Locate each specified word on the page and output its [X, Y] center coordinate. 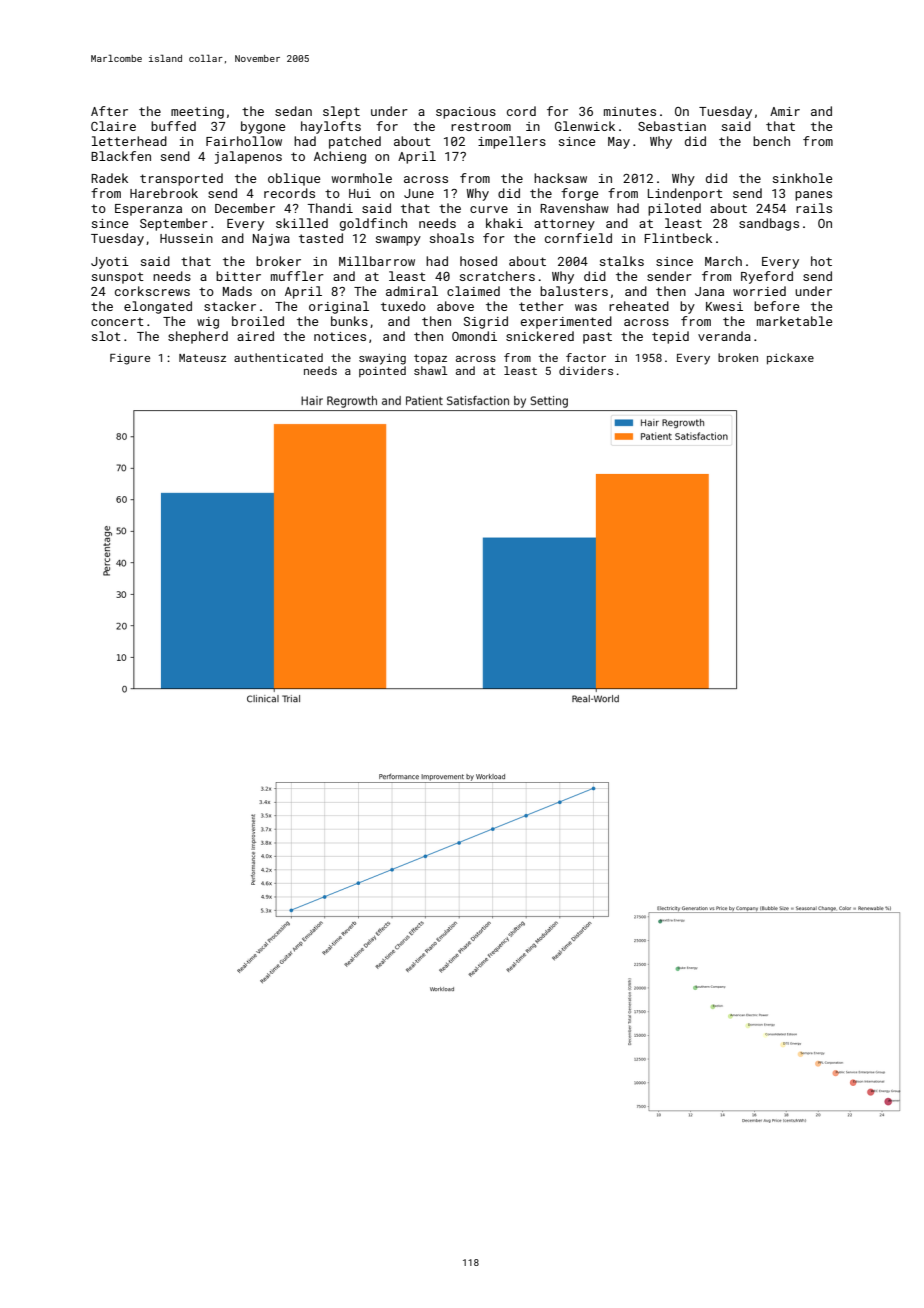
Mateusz [202, 358]
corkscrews [152, 291]
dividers [586, 370]
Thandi [330, 208]
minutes [630, 111]
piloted [674, 209]
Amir [785, 111]
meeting [197, 113]
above [455, 306]
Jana [709, 291]
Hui [360, 193]
